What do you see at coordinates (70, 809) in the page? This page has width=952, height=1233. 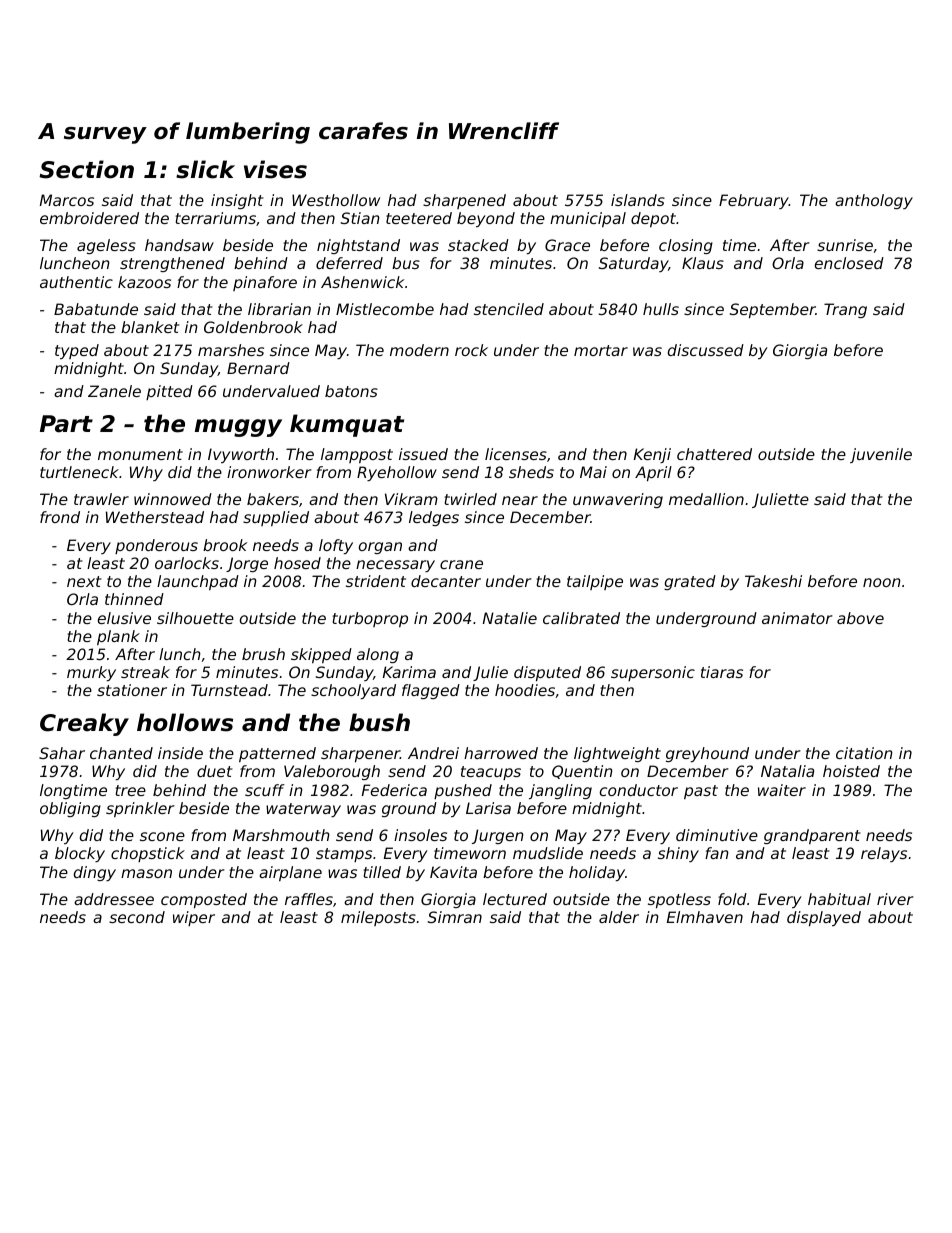 I see `obliging` at bounding box center [70, 809].
